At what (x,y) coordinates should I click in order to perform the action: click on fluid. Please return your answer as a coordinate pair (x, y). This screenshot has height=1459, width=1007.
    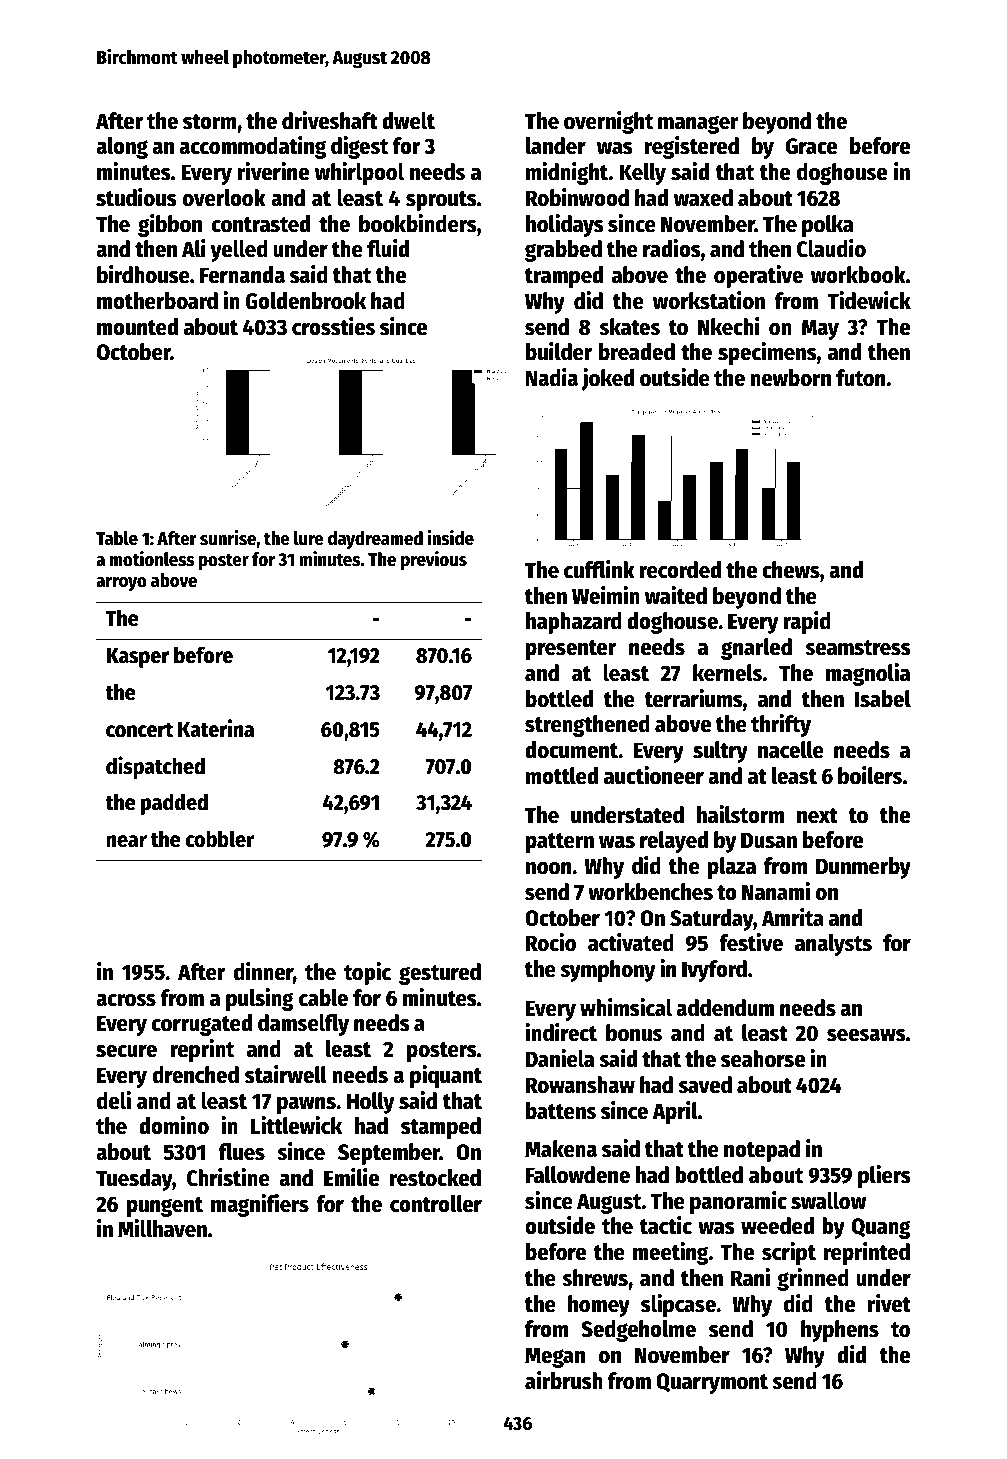
    Looking at the image, I should click on (388, 248).
